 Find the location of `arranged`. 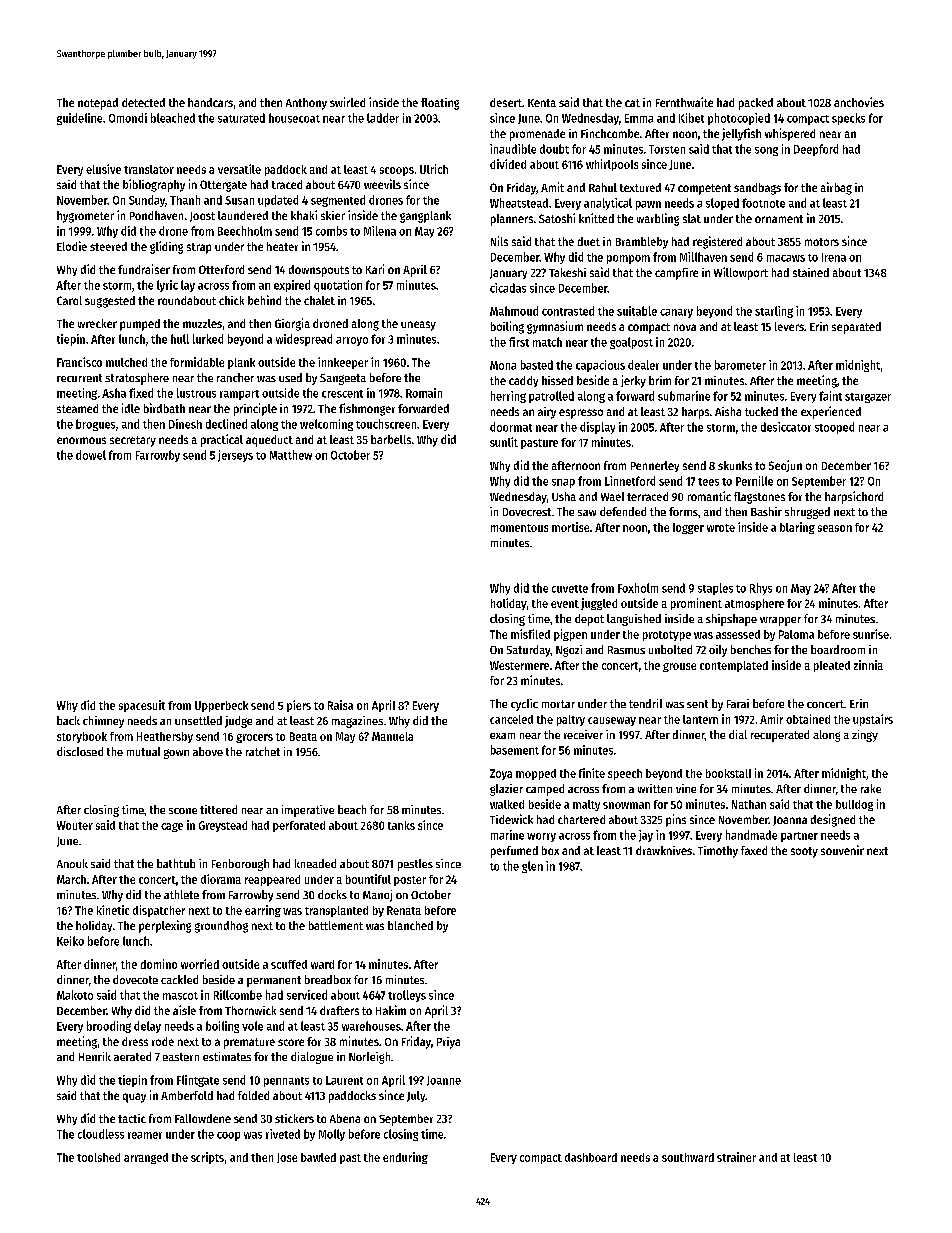

arranged is located at coordinates (146, 1158).
